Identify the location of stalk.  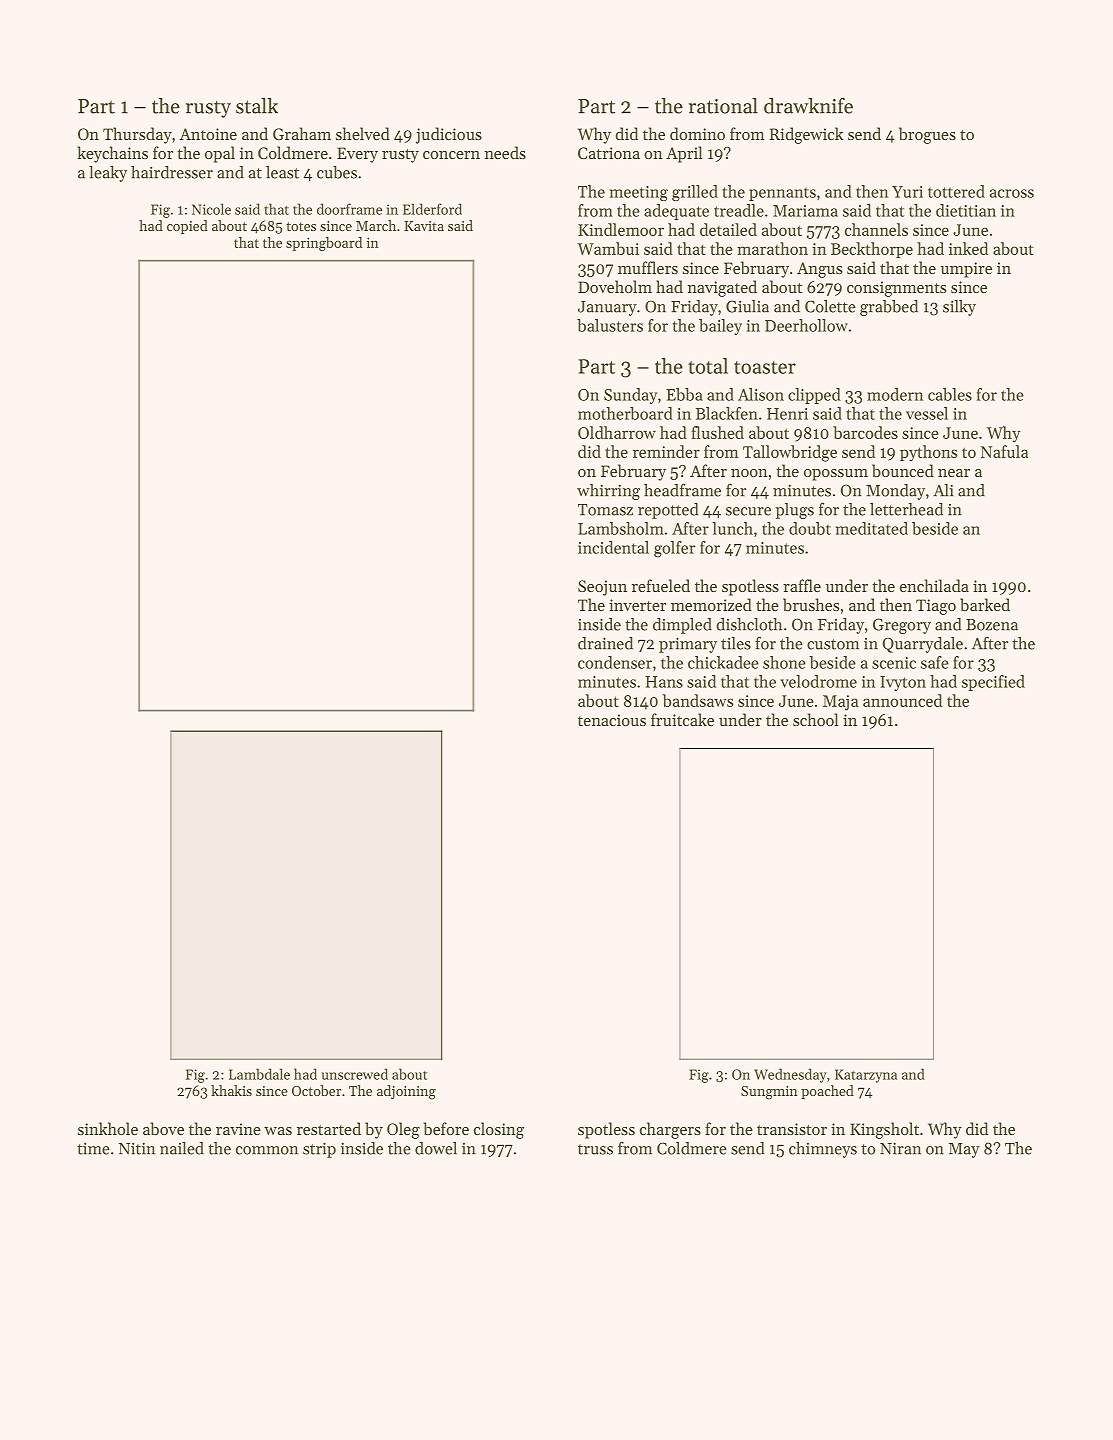
(257, 106).
